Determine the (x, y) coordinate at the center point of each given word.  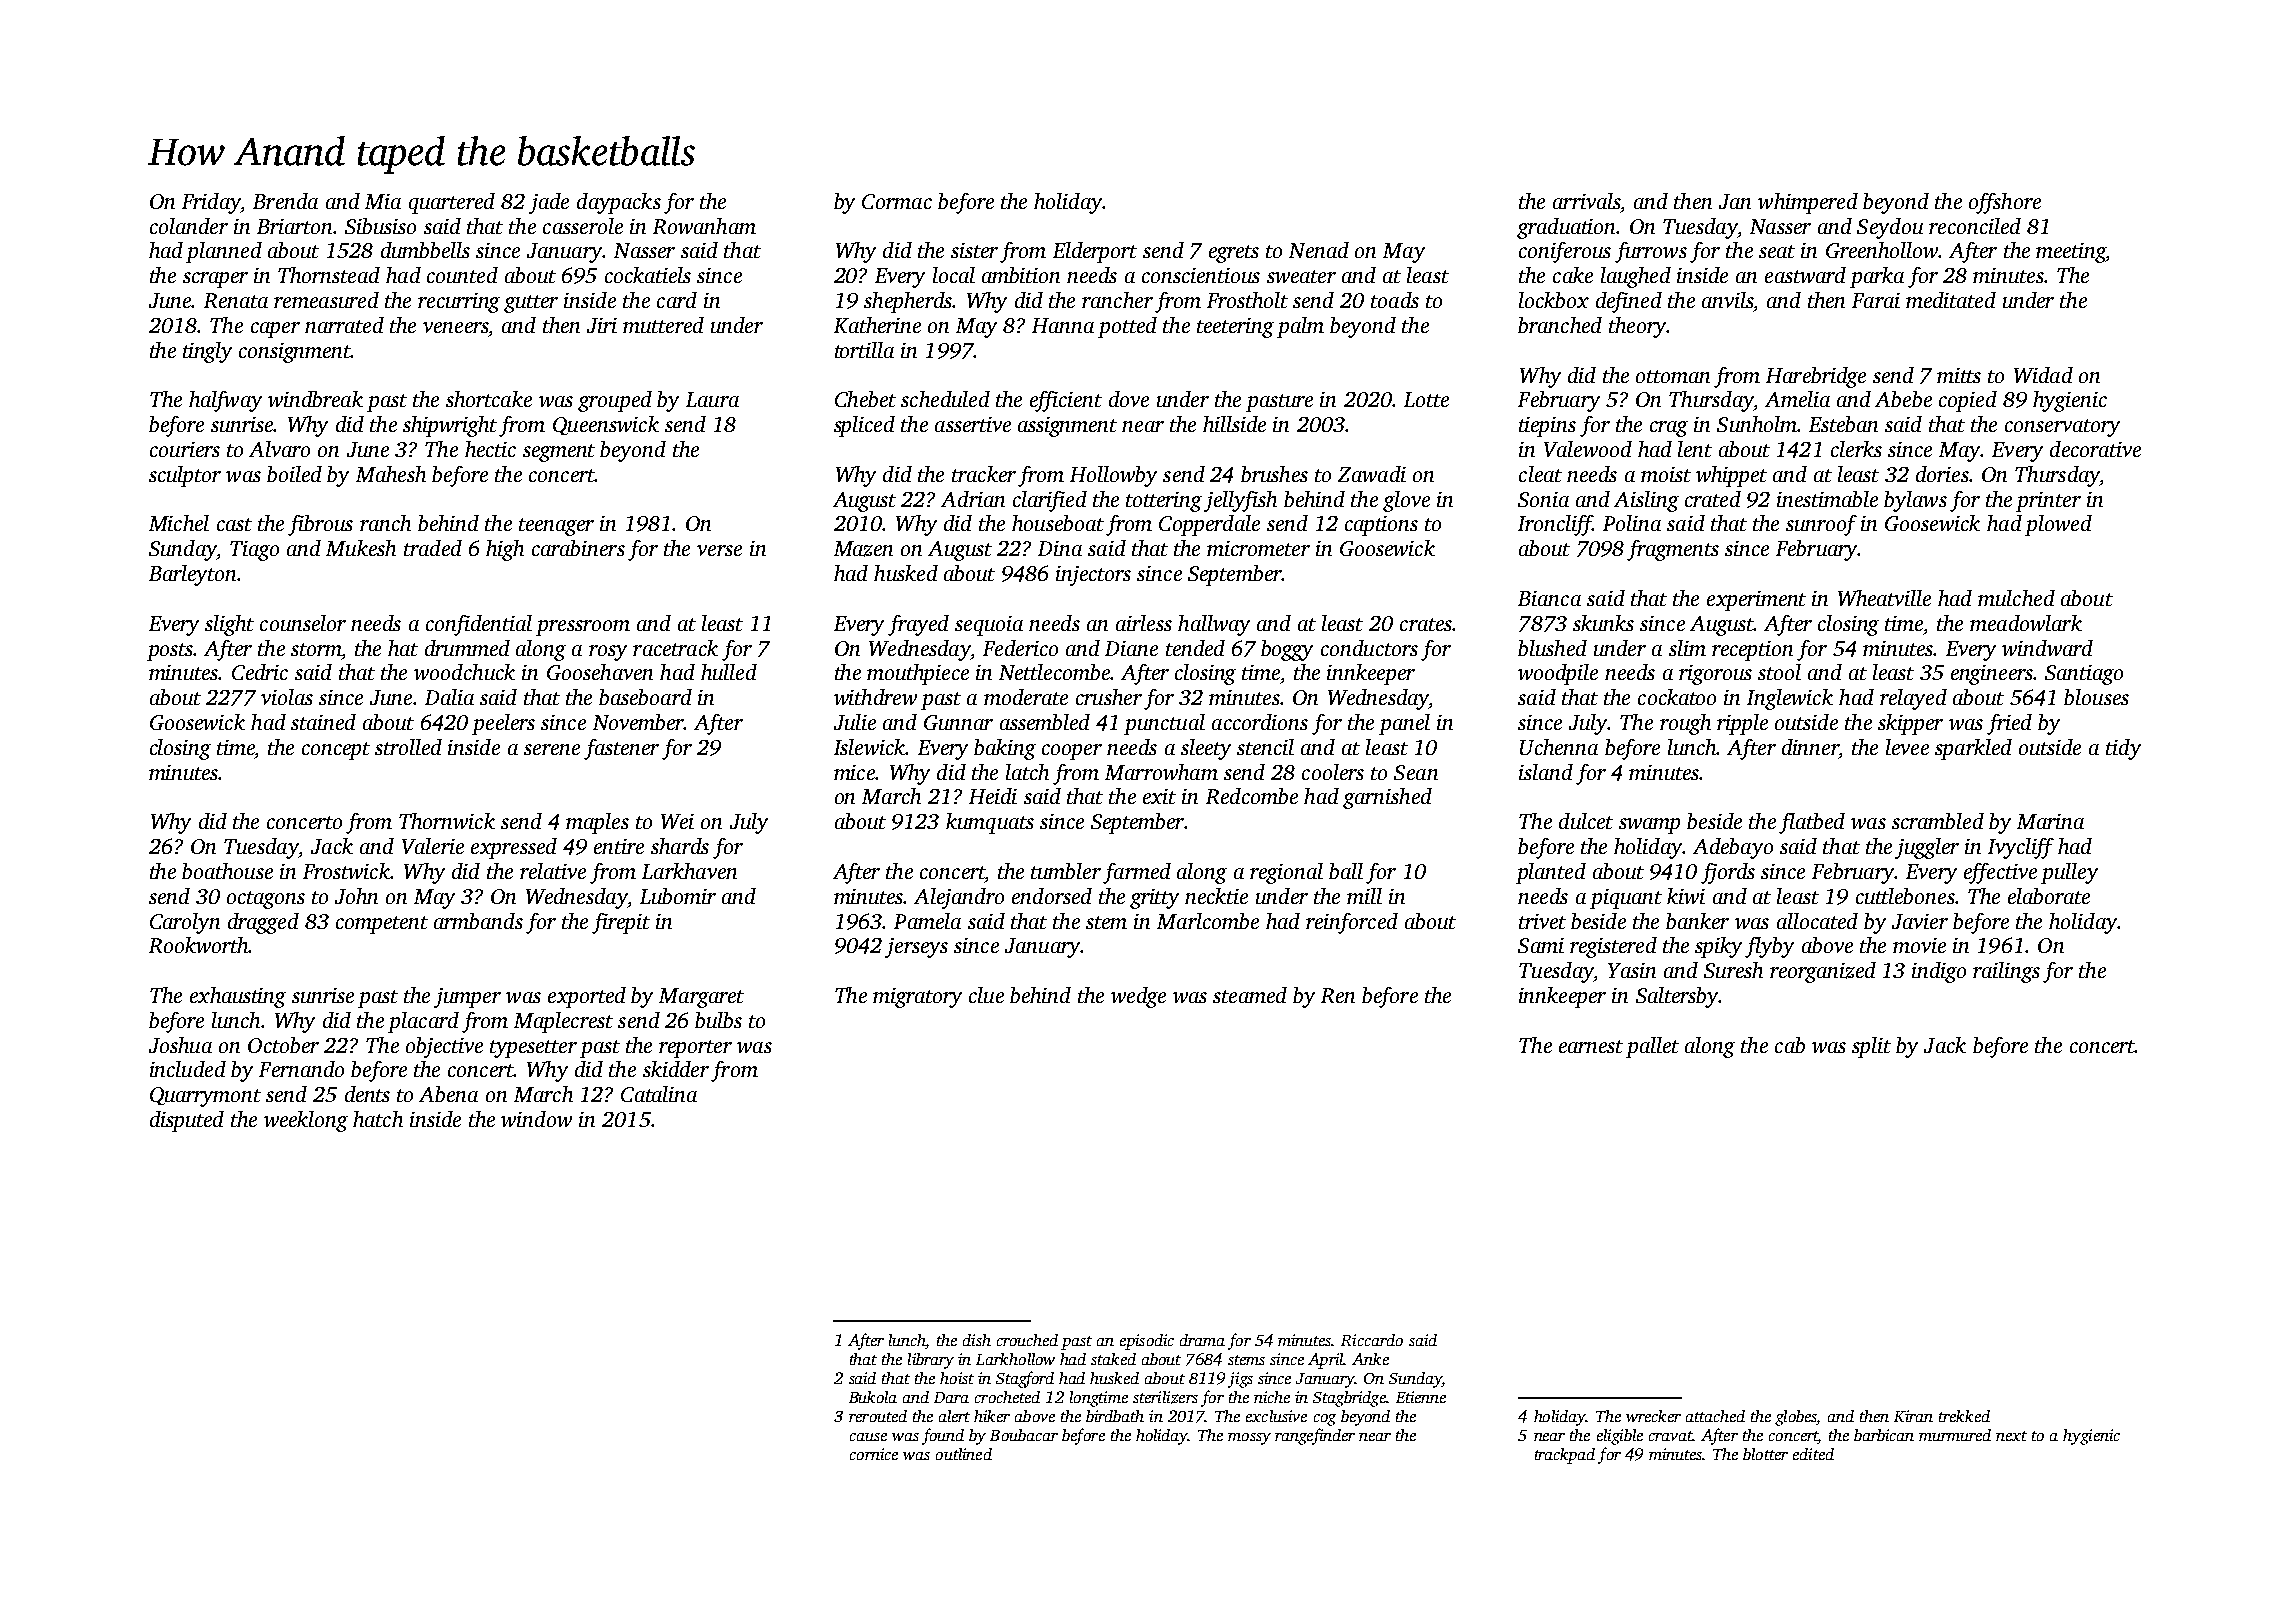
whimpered (1808, 203)
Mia (383, 201)
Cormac (897, 201)
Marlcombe (1208, 921)
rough (1685, 724)
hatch (378, 1119)
